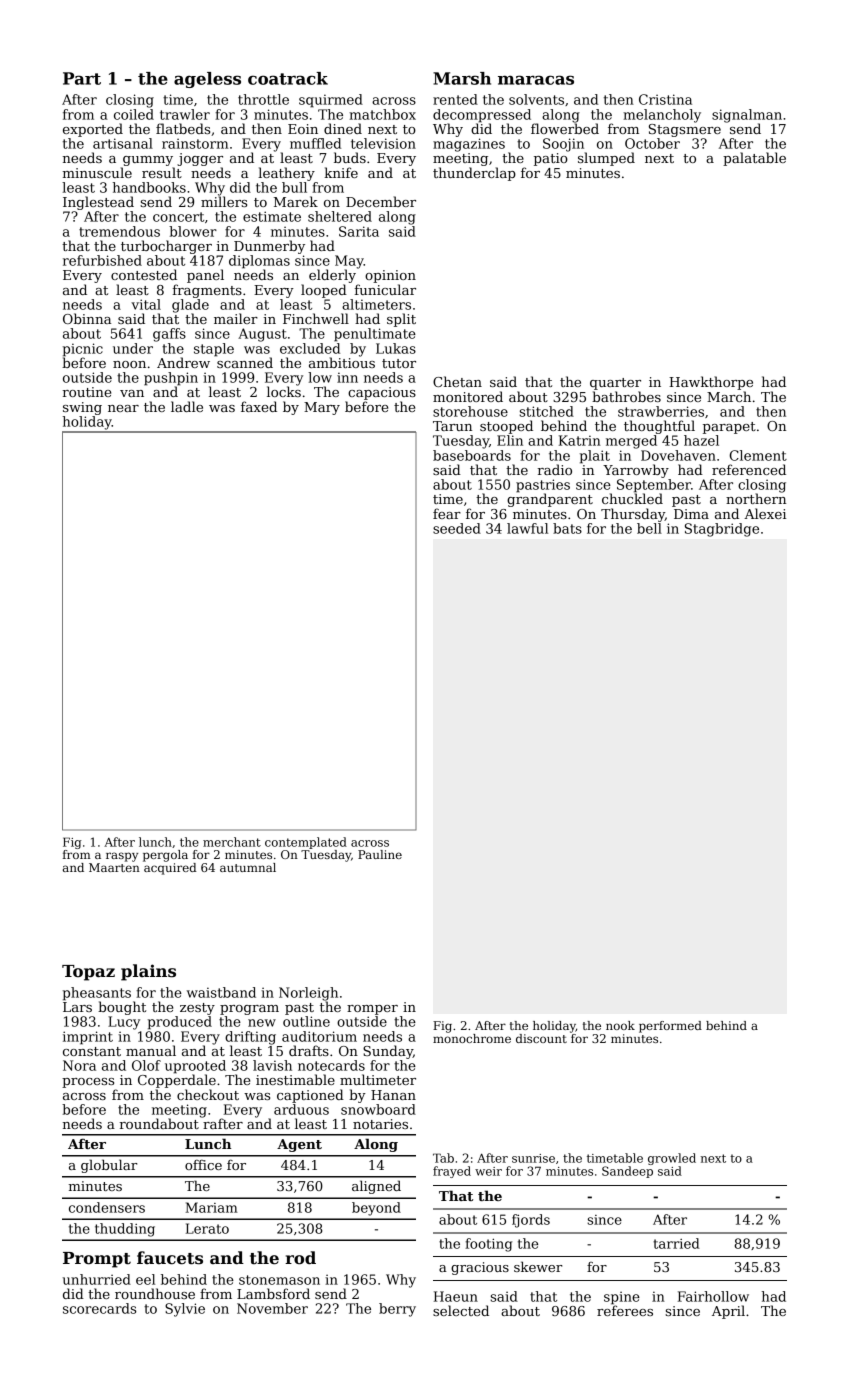 Image resolution: width=849 pixels, height=1400 pixels. Describe the element at coordinates (649, 528) in the screenshot. I see `bell` at that location.
